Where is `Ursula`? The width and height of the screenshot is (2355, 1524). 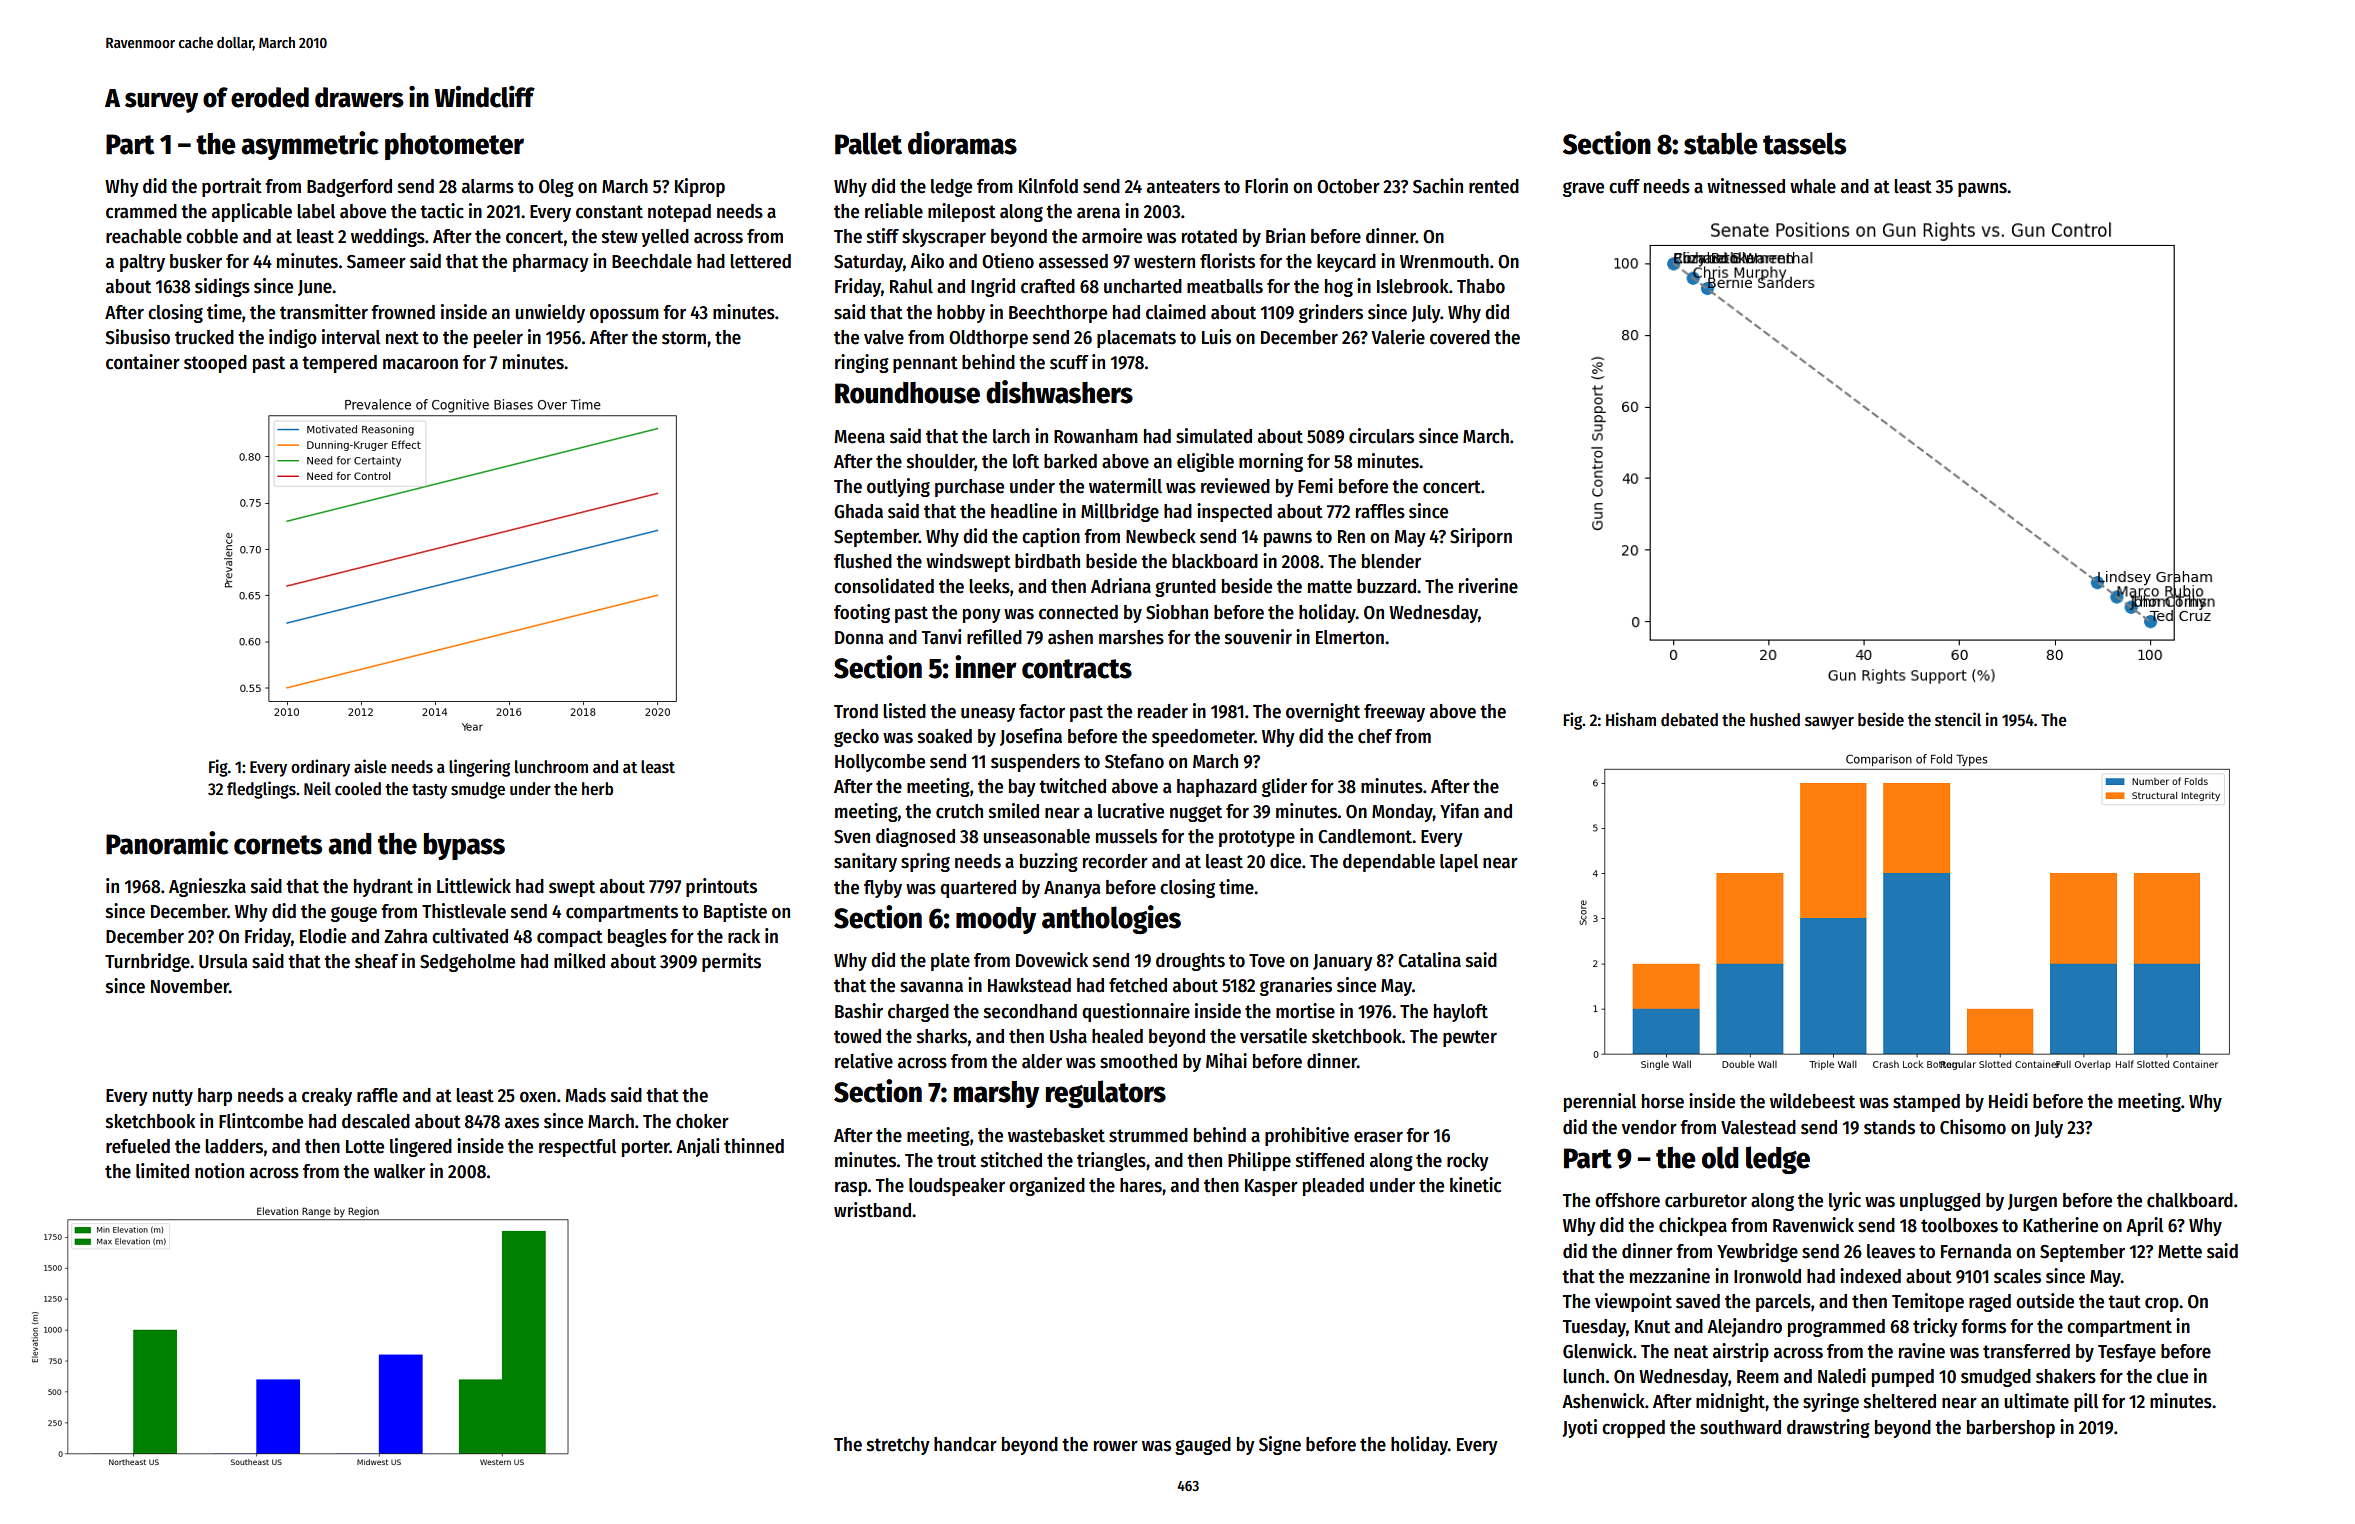
Ursula is located at coordinates (223, 961).
